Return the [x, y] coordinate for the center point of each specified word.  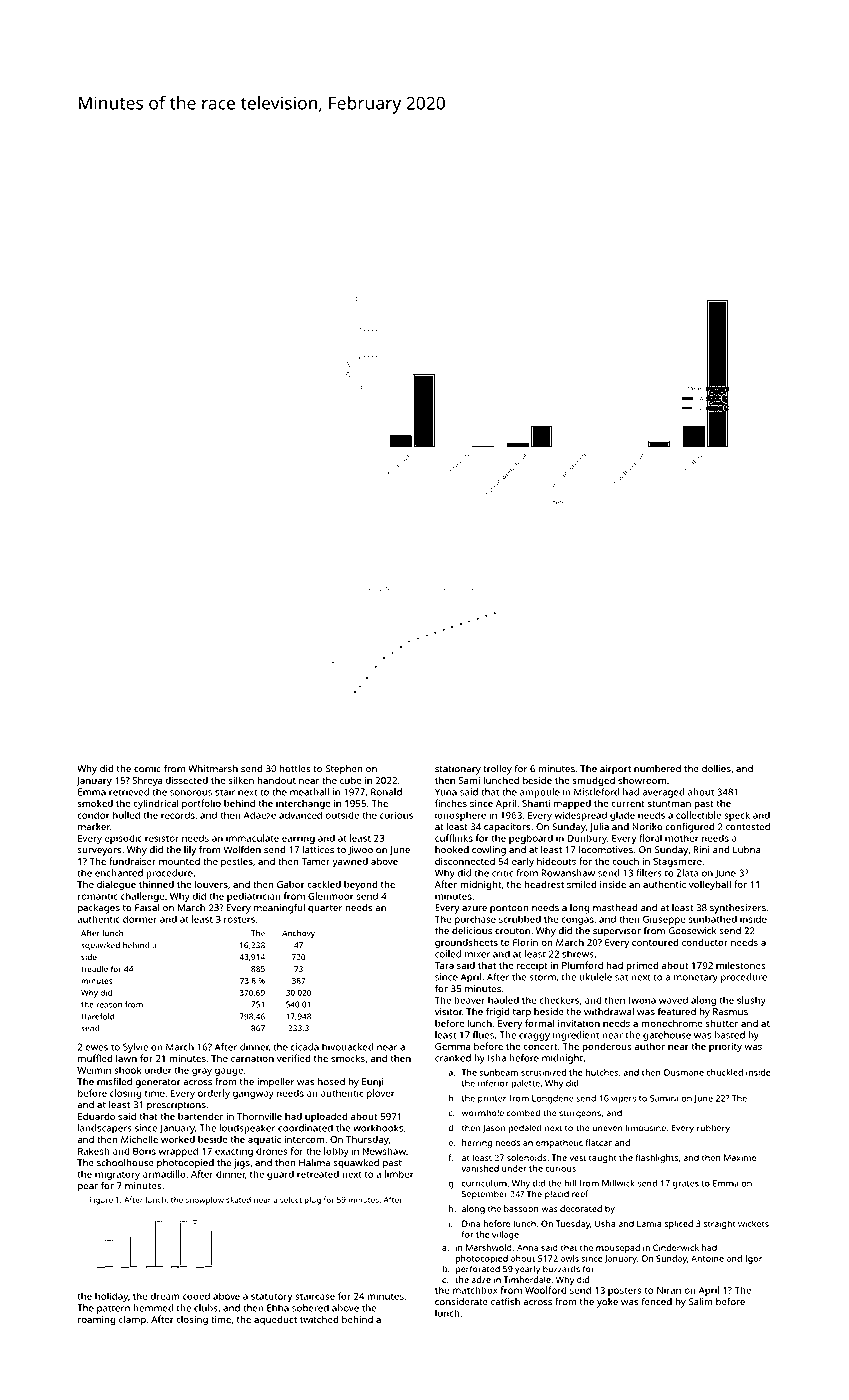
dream [165, 1296]
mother [682, 838]
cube [351, 780]
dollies [716, 769]
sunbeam [498, 1072]
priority [725, 1048]
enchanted [119, 873]
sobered [310, 1308]
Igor [753, 1259]
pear [88, 1188]
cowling [489, 851]
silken [241, 780]
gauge [229, 1072]
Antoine [707, 1258]
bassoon [521, 1208]
